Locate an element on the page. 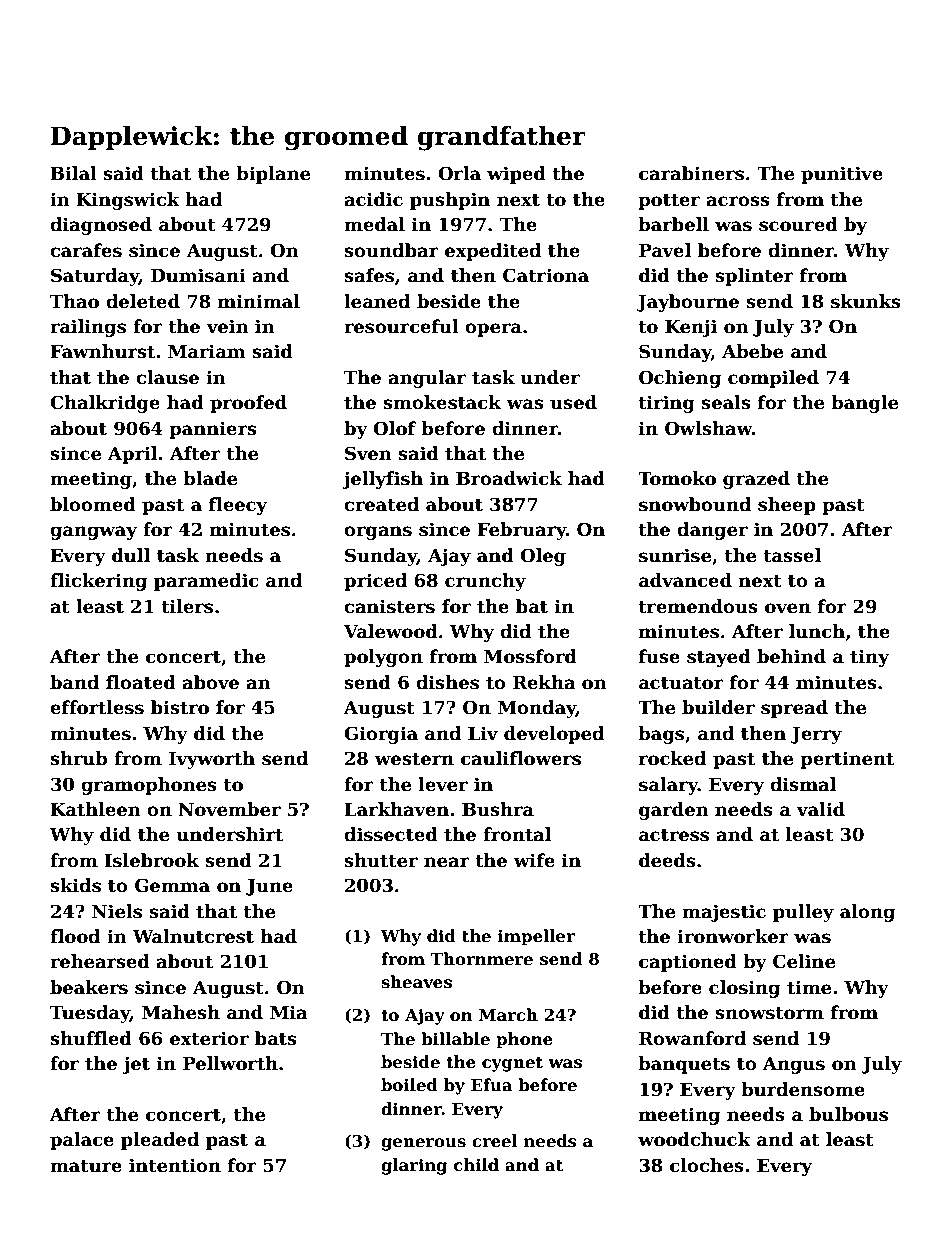 Image resolution: width=952 pixels, height=1233 pixels. biplane is located at coordinates (273, 175).
